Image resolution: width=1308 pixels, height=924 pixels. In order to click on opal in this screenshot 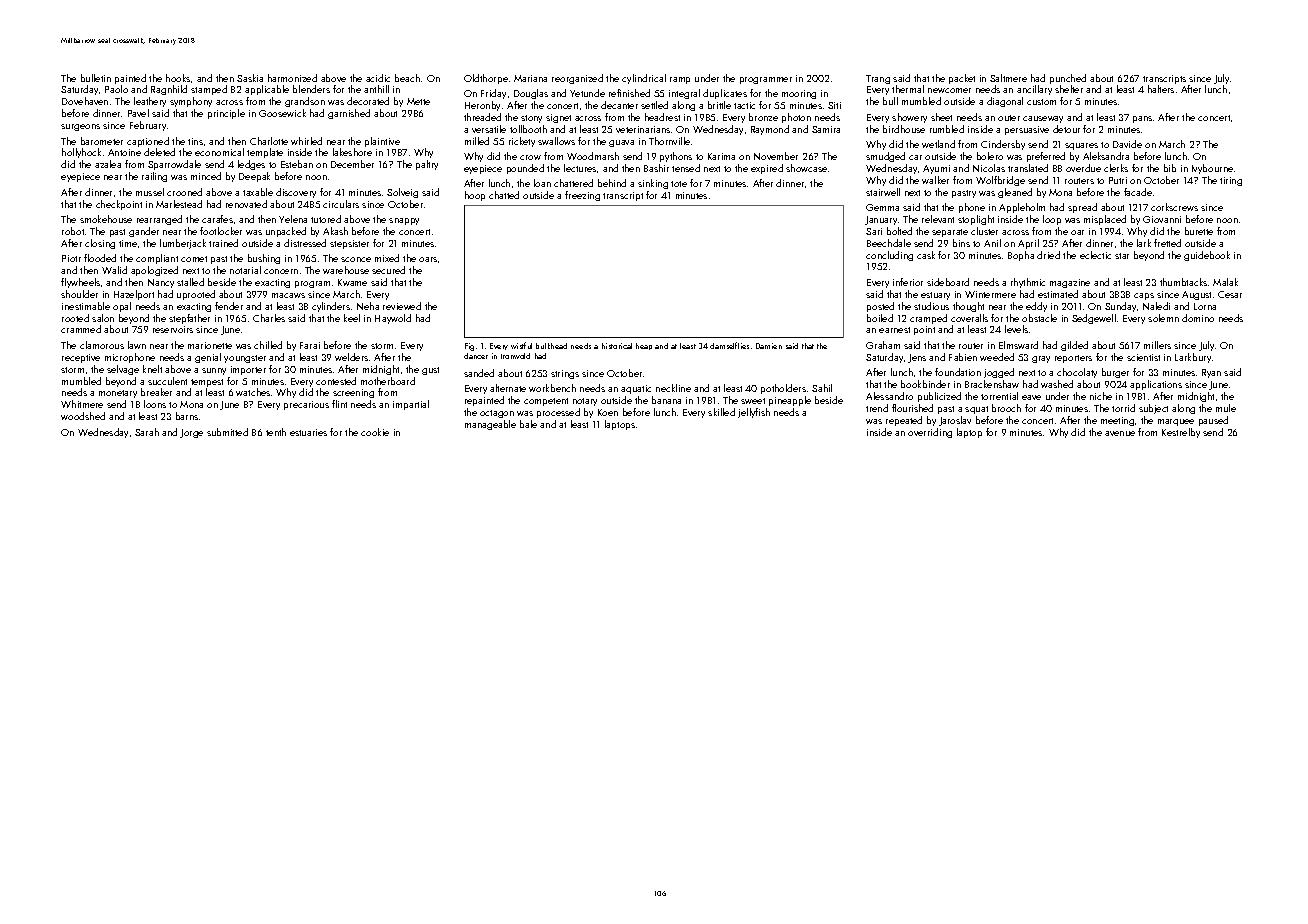, I will do `click(122, 307)`.
